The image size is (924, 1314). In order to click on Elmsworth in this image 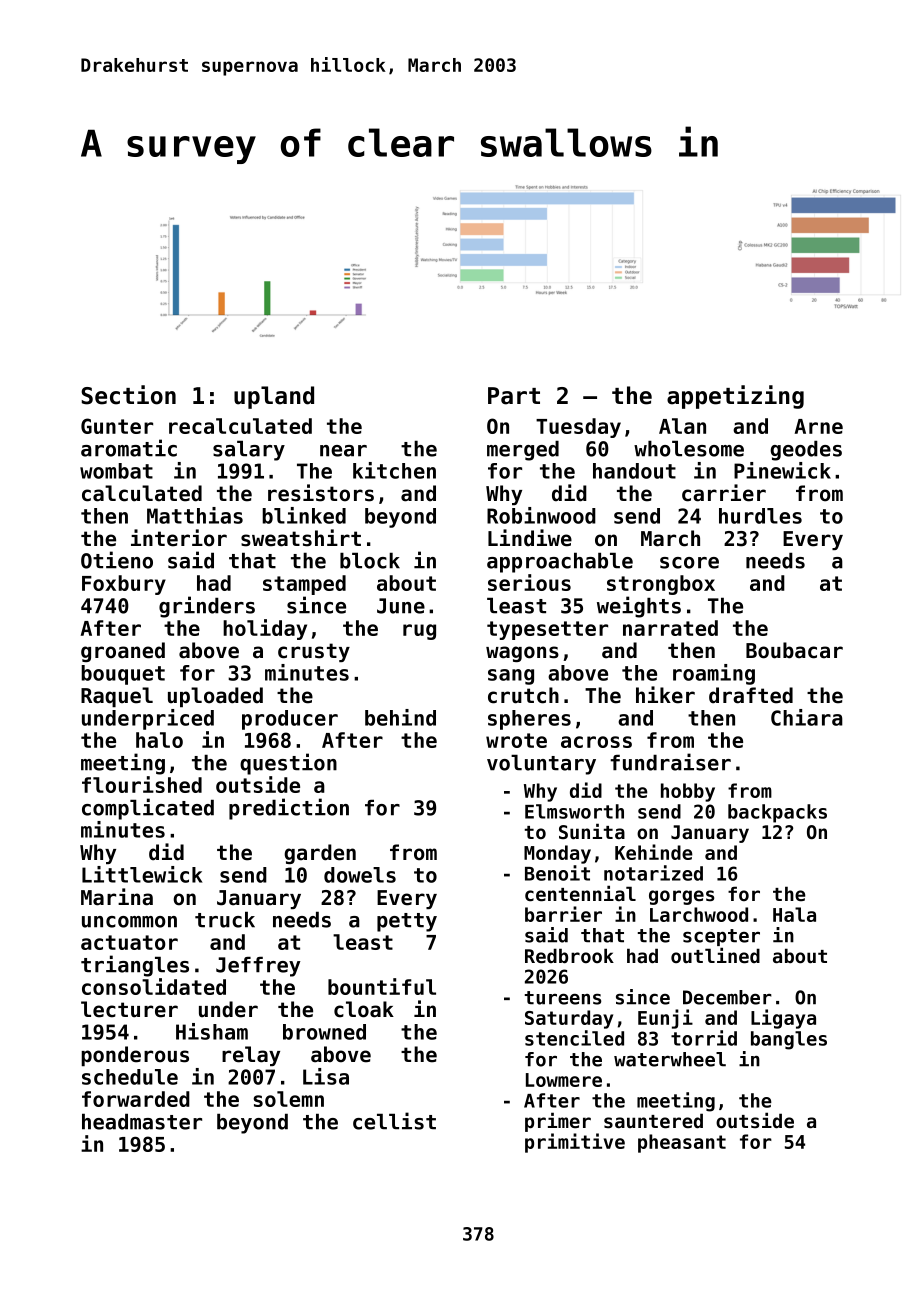, I will do `click(574, 811)`.
